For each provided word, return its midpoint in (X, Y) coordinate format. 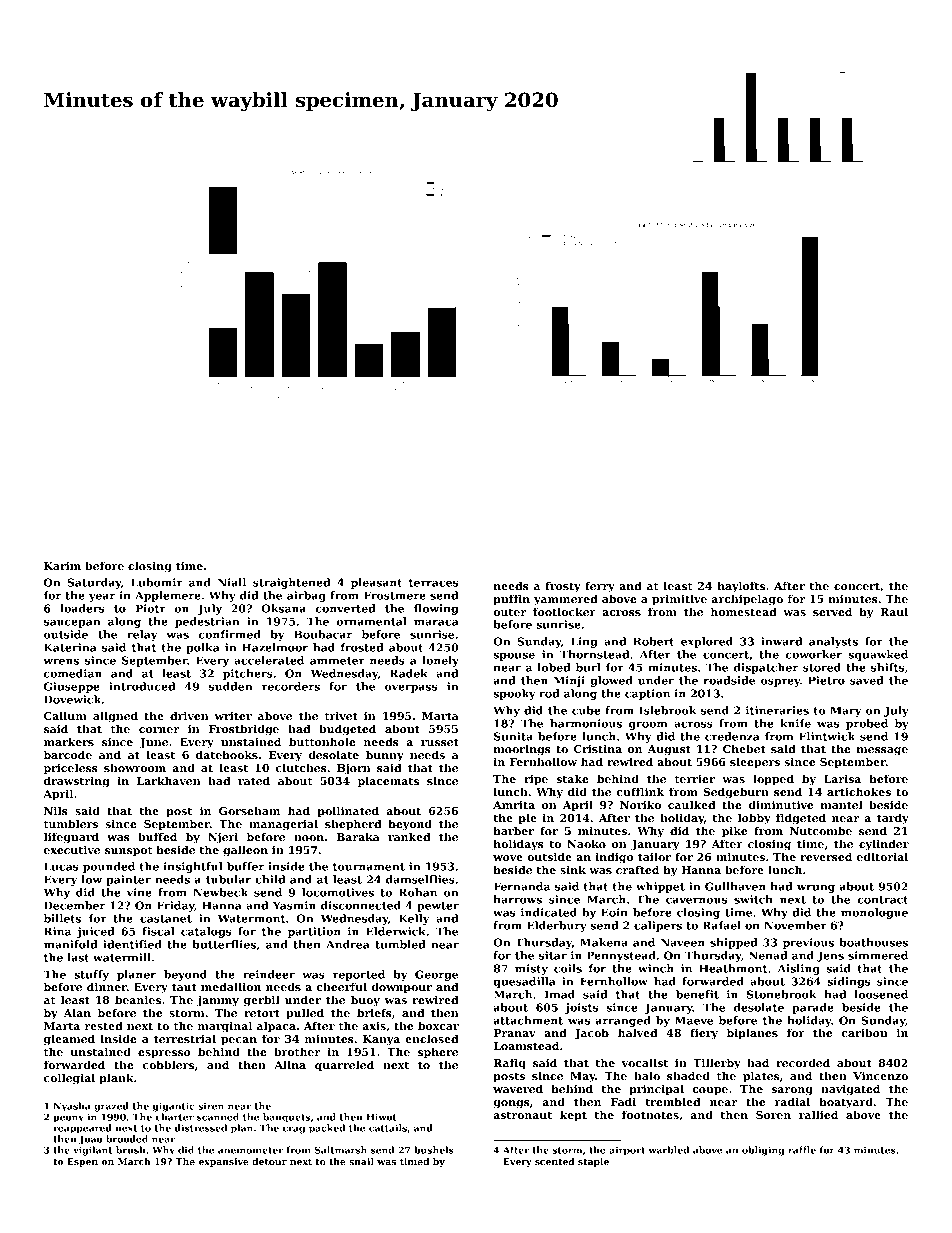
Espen (82, 1162)
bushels (434, 1150)
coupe (710, 1091)
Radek (409, 673)
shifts (887, 667)
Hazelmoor (275, 647)
